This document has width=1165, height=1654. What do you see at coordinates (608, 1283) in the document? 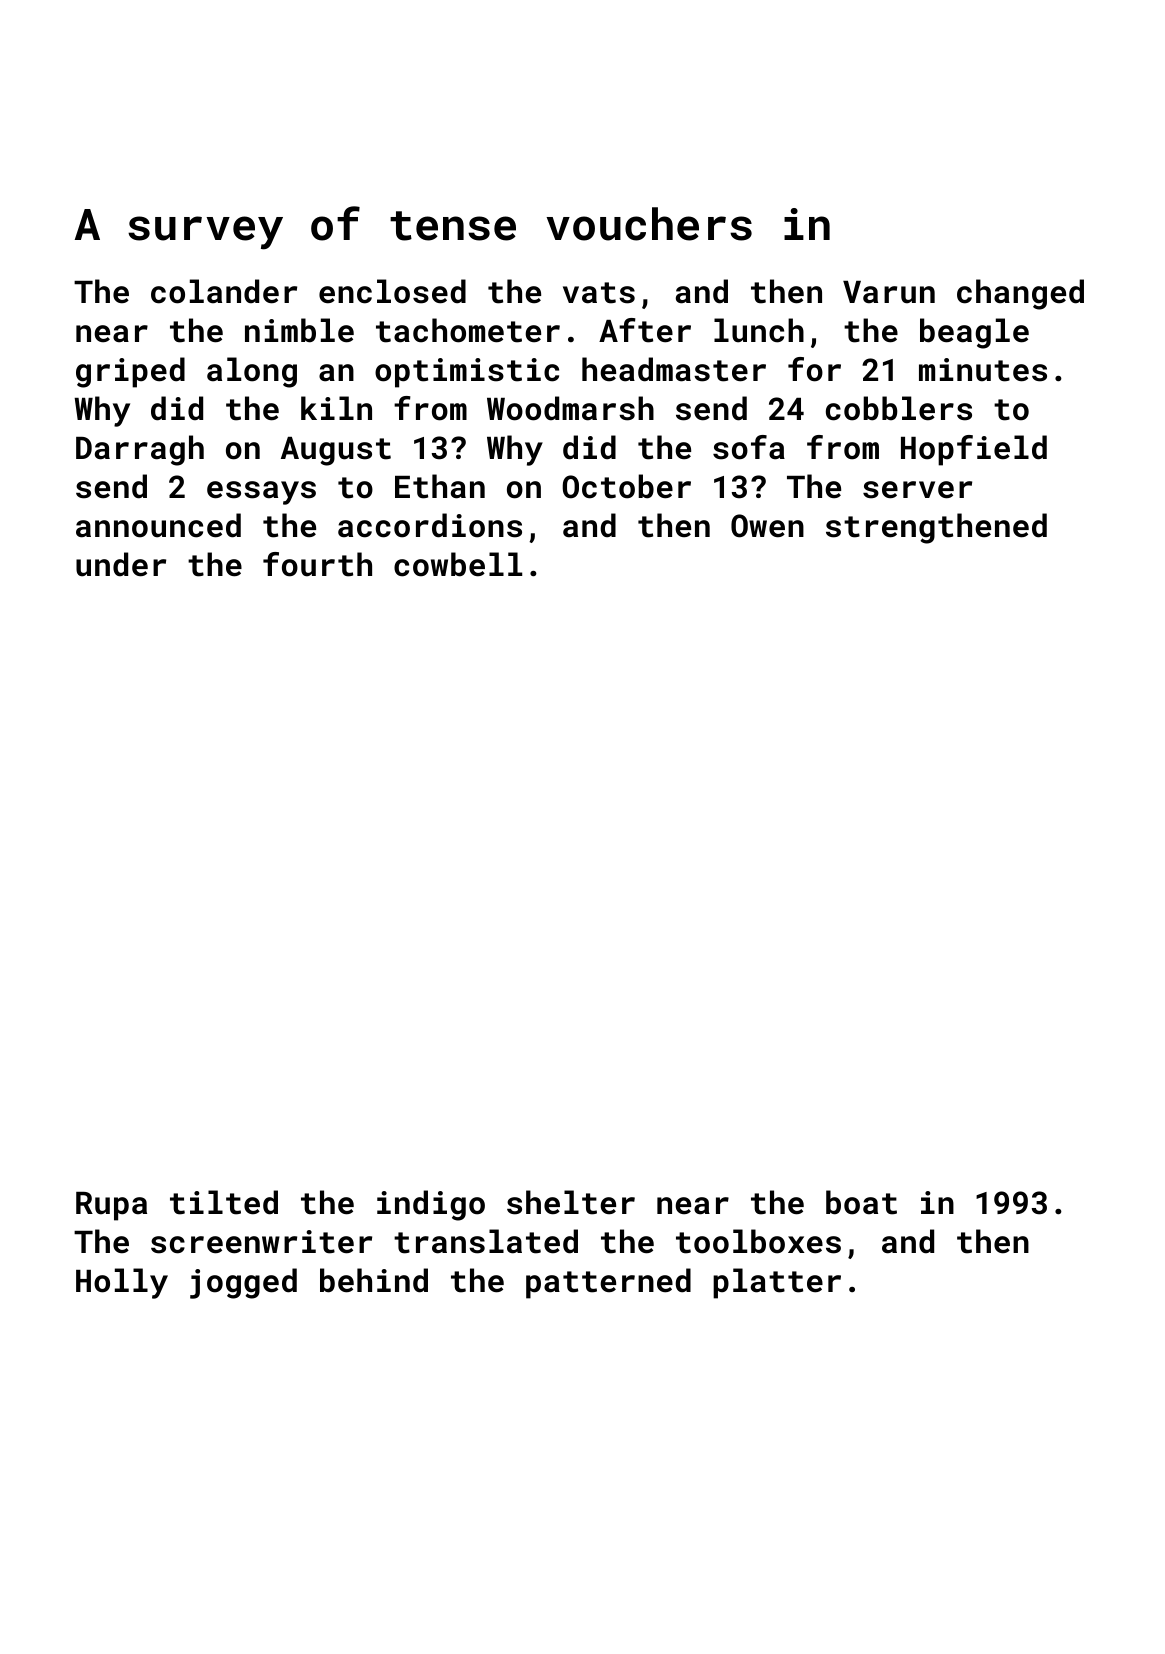
I see `patterned` at bounding box center [608, 1283].
